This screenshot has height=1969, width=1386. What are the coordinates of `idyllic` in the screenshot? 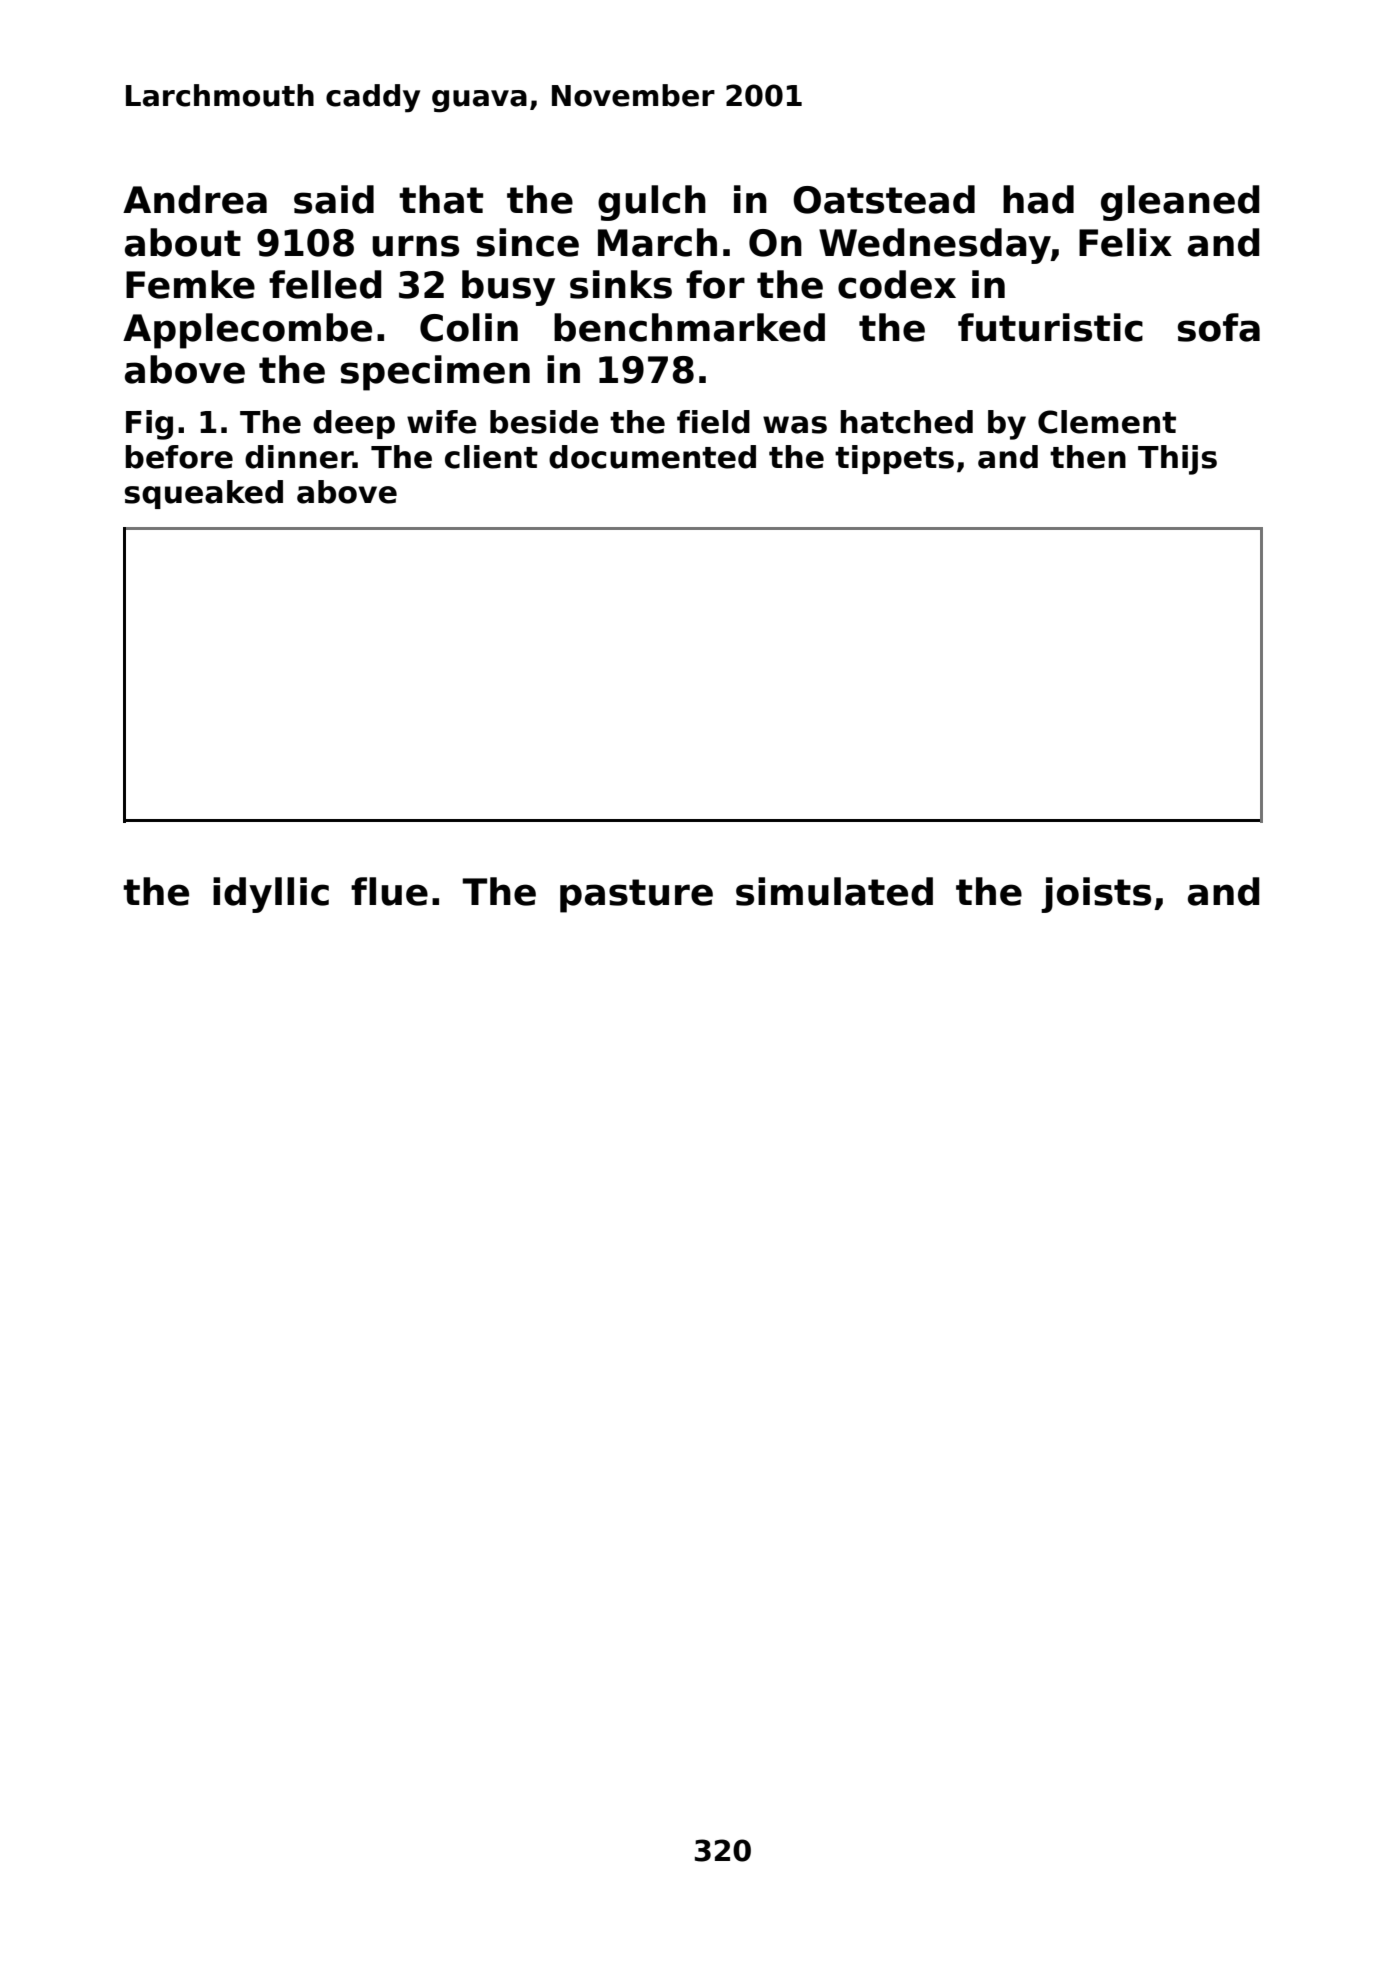 It's located at (271, 895).
